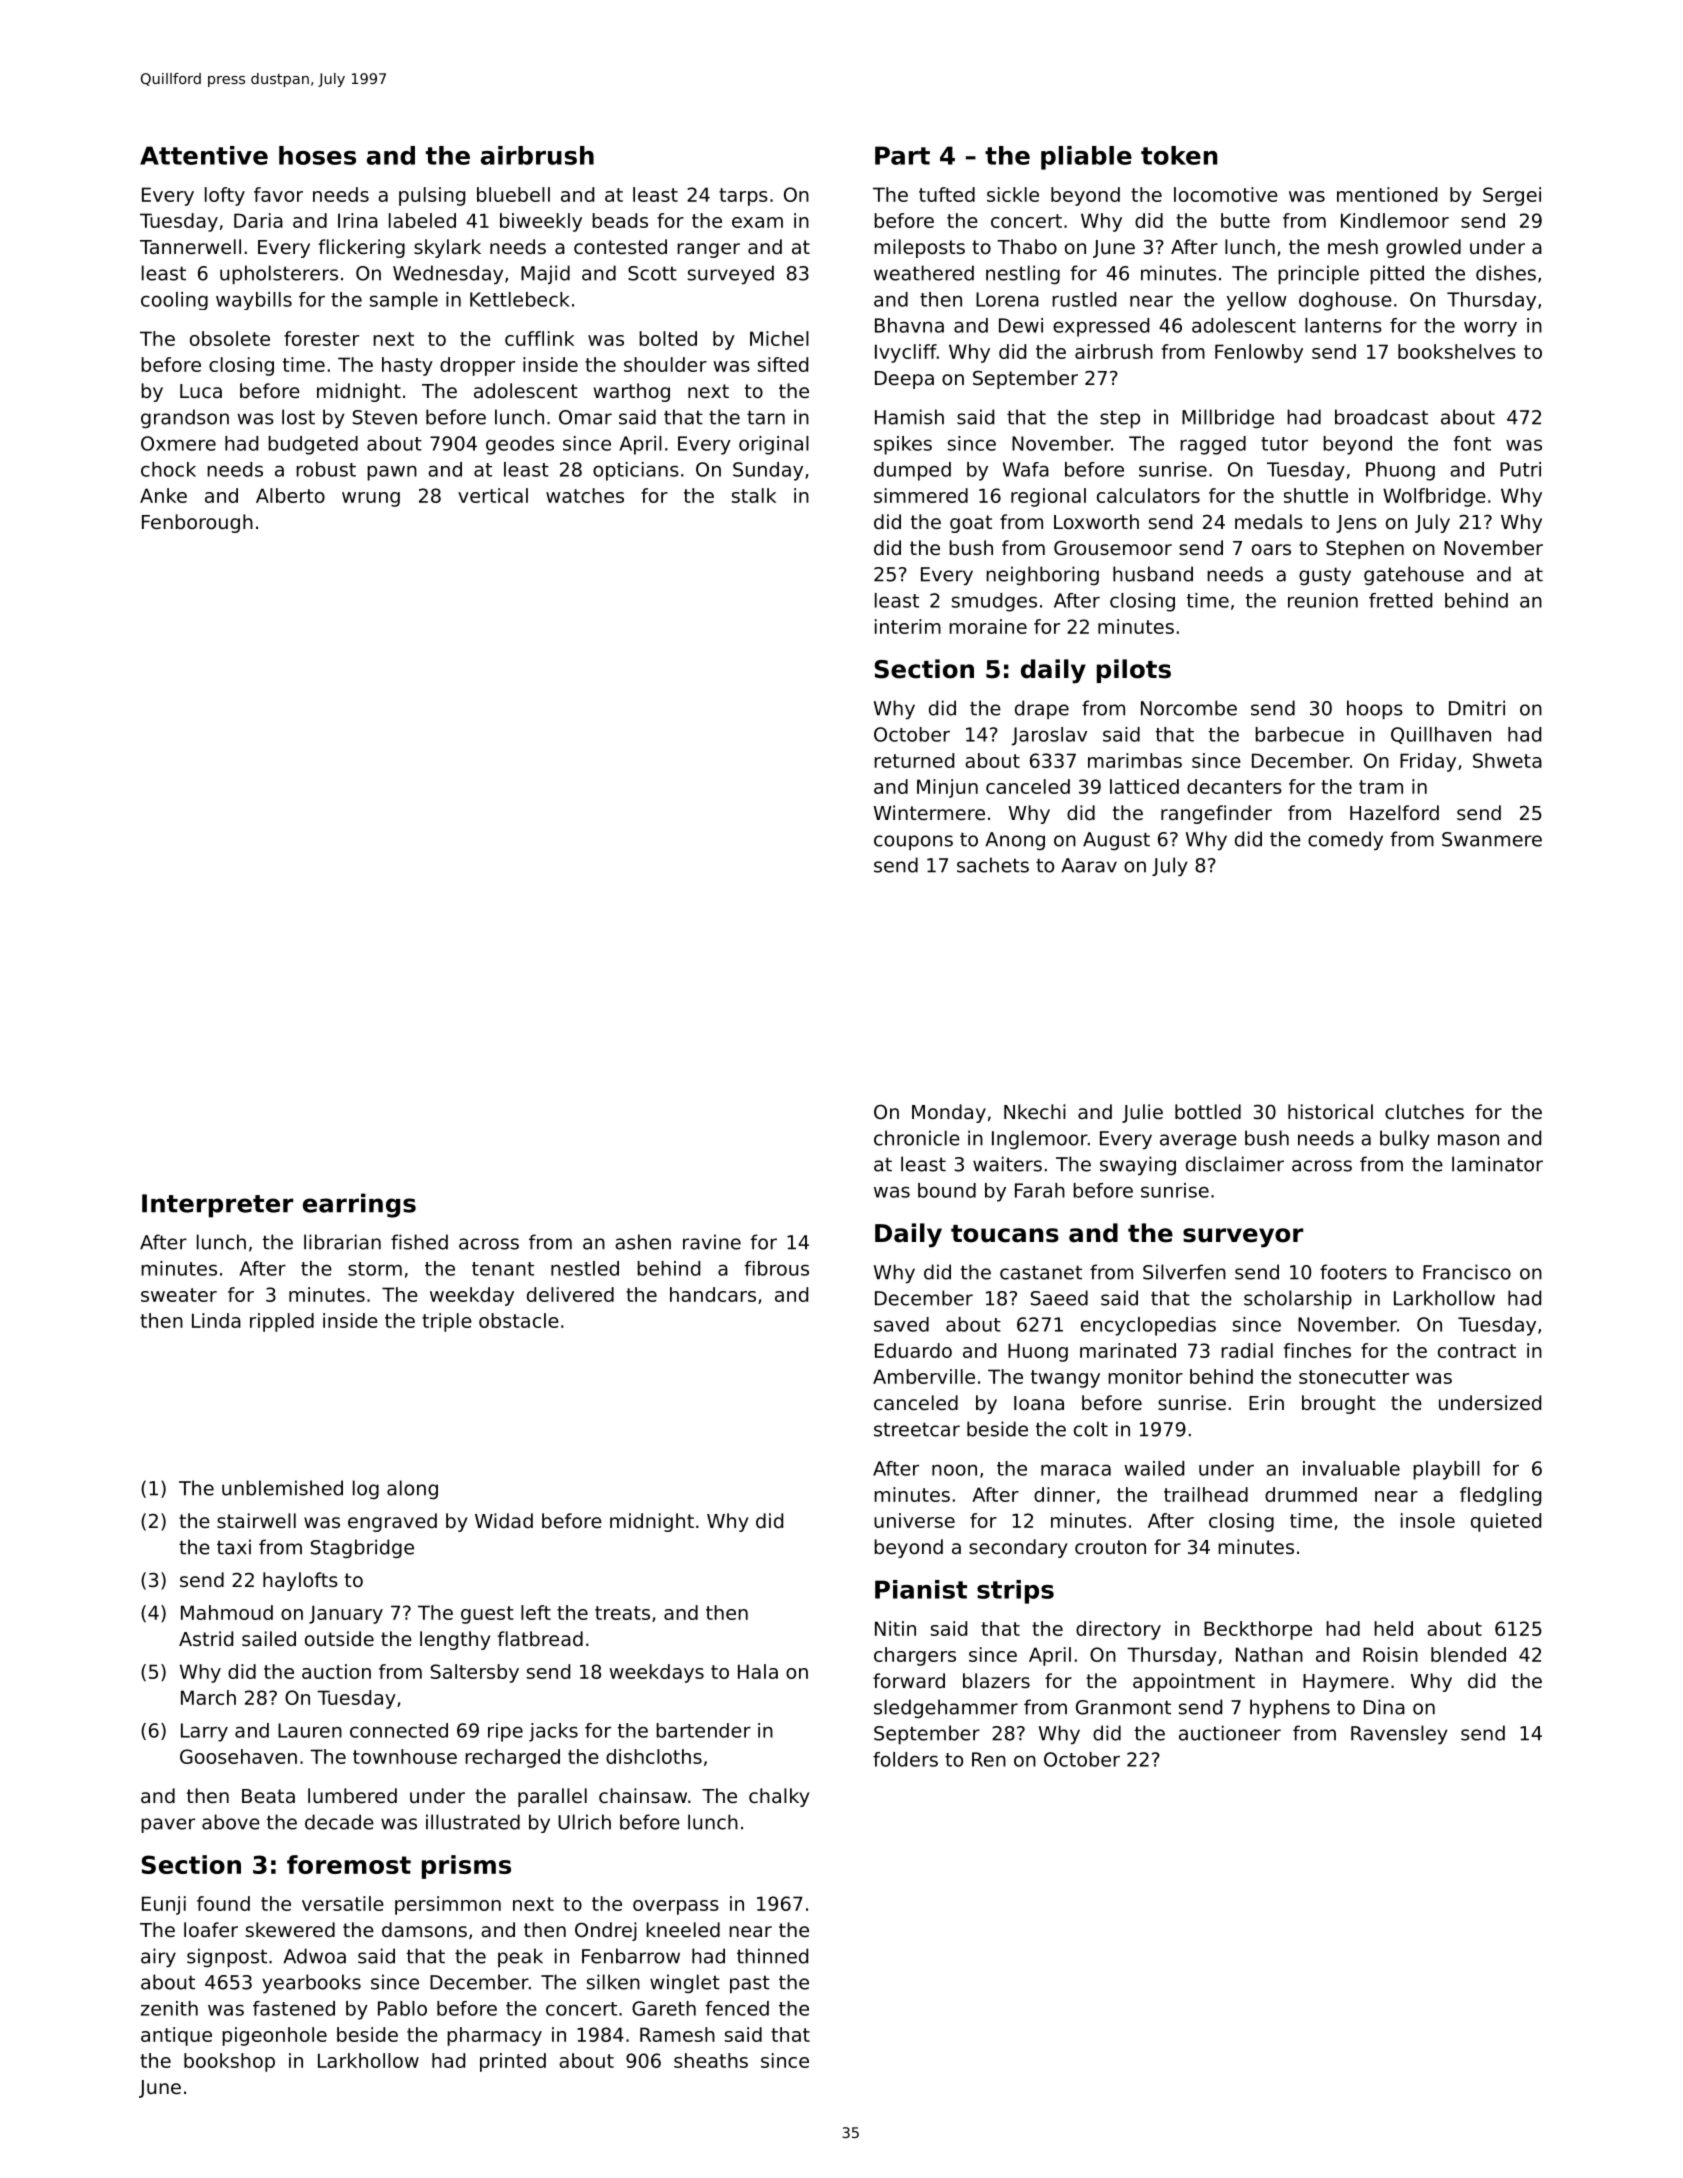  What do you see at coordinates (475, 1673) in the image?
I see `Saltersby` at bounding box center [475, 1673].
